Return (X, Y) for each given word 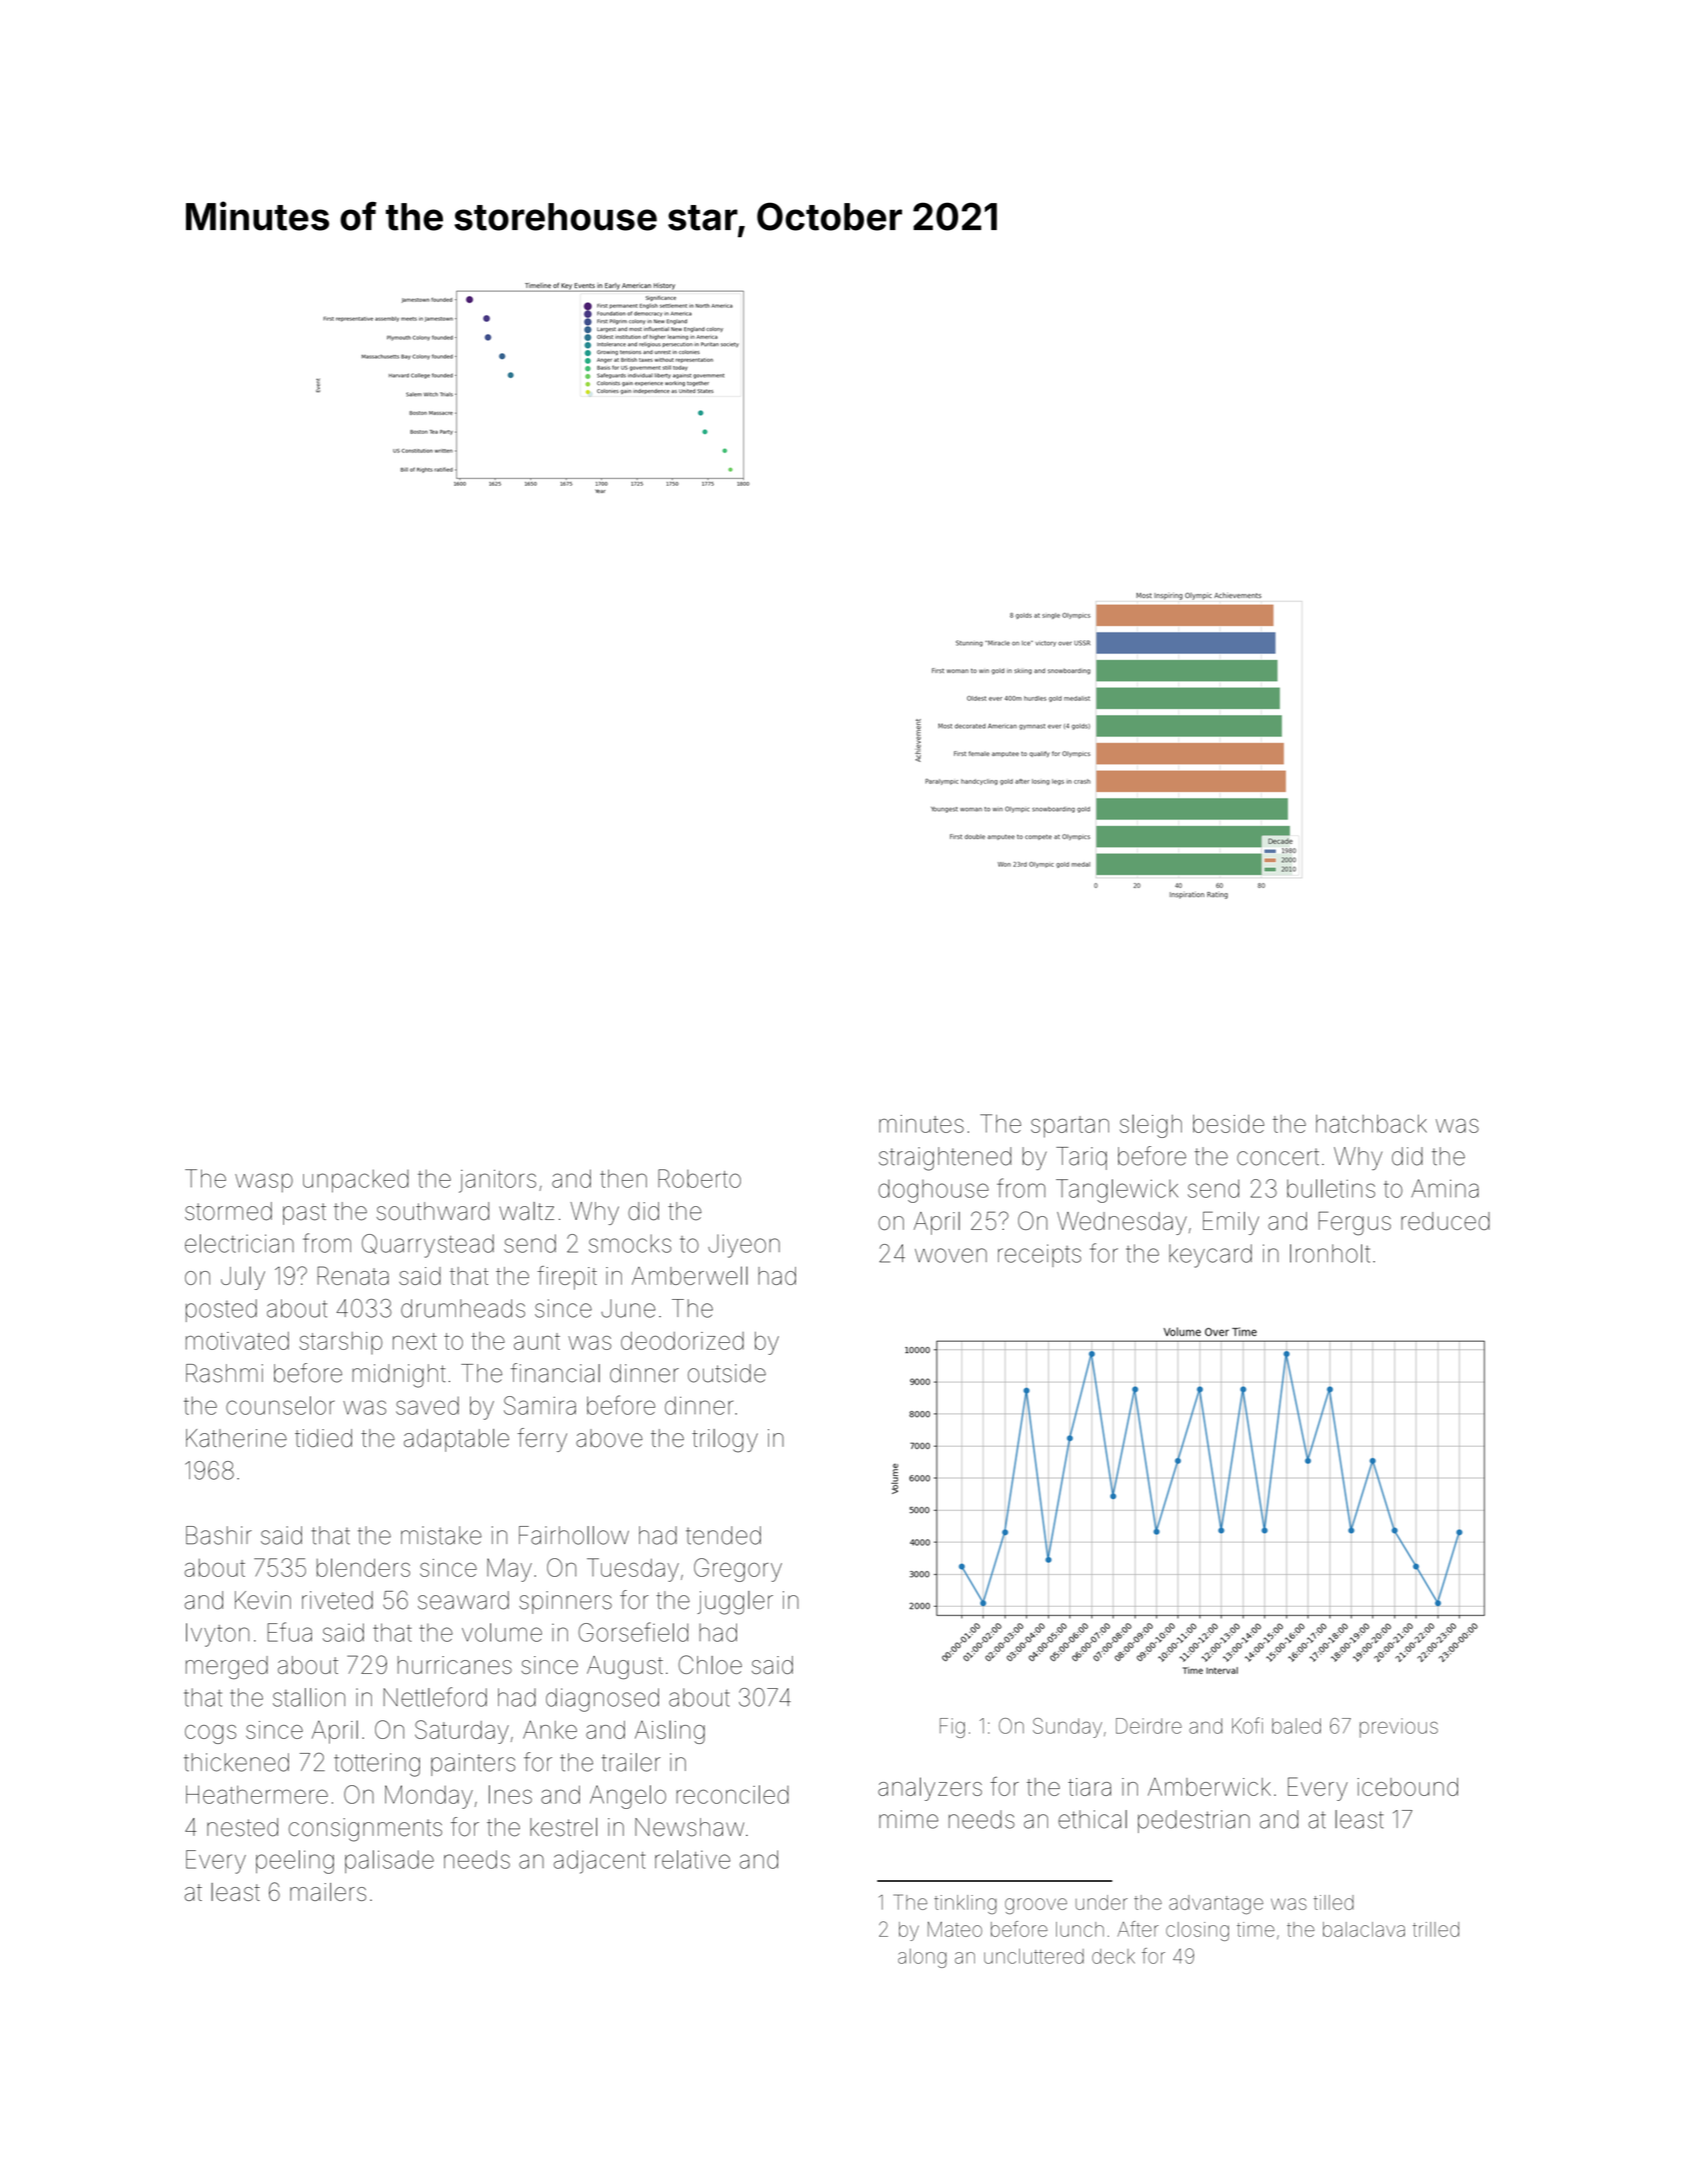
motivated (237, 1341)
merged (227, 1667)
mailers (328, 1892)
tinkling (965, 1904)
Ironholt (1330, 1253)
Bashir (219, 1535)
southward (433, 1211)
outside (727, 1373)
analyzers (930, 1789)
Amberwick (1209, 1787)
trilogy (725, 1441)
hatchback (1371, 1124)
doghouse (933, 1191)
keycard (1210, 1256)
